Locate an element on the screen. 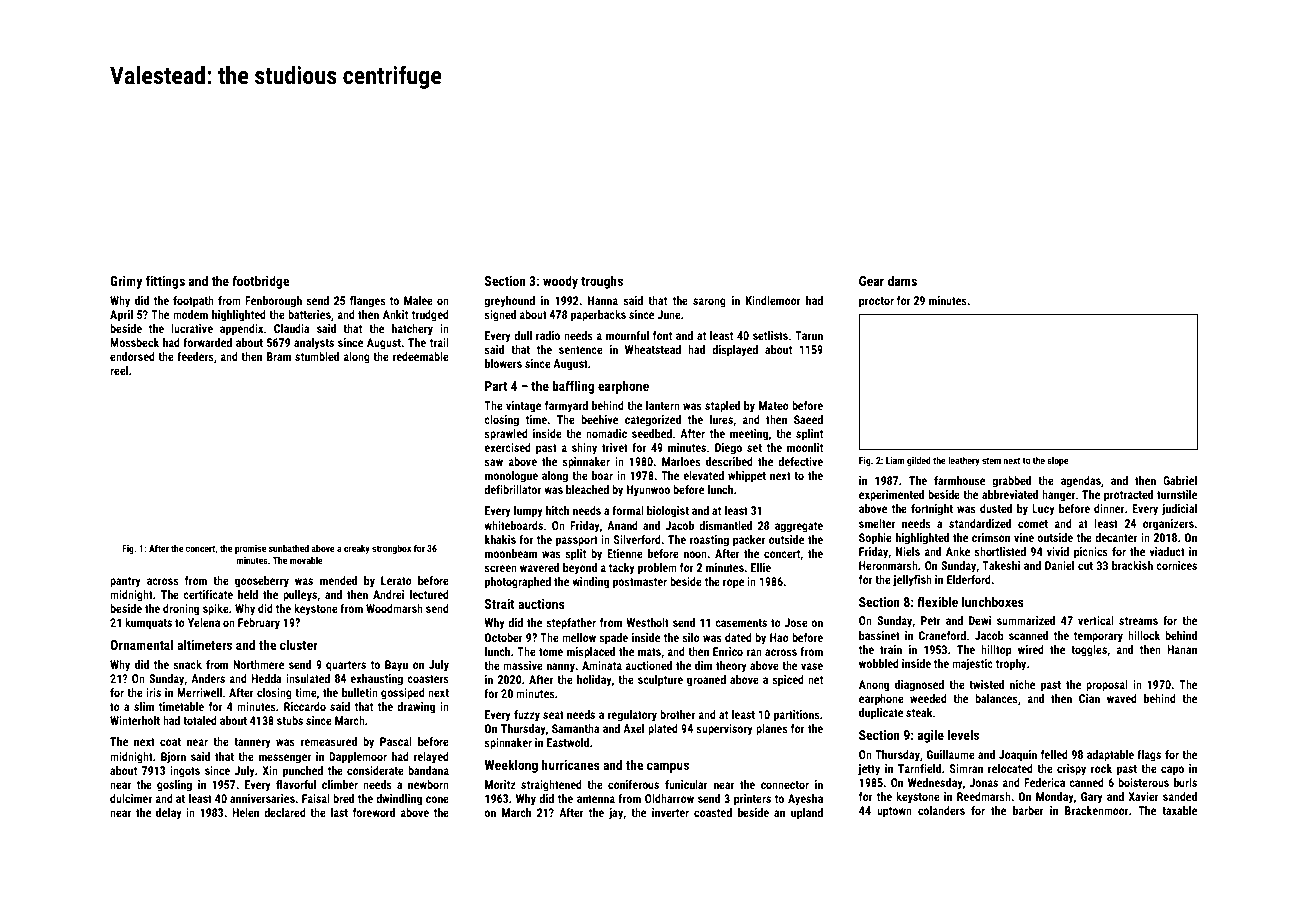 The image size is (1308, 924). footbridge is located at coordinates (261, 282).
